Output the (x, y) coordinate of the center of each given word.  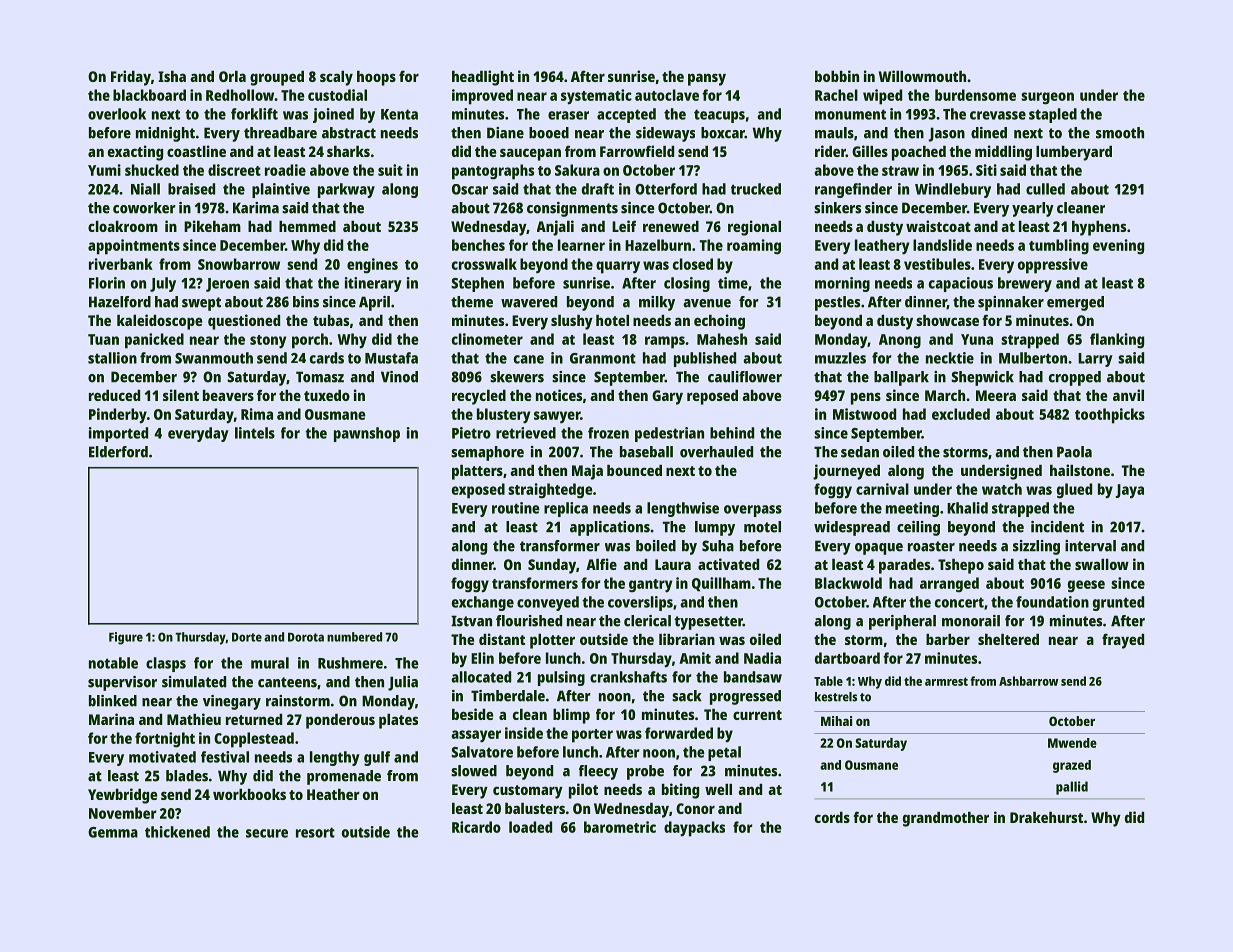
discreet (234, 170)
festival (225, 757)
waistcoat (938, 226)
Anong (900, 341)
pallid (1072, 788)
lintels (255, 433)
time (733, 283)
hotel (612, 320)
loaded (530, 827)
